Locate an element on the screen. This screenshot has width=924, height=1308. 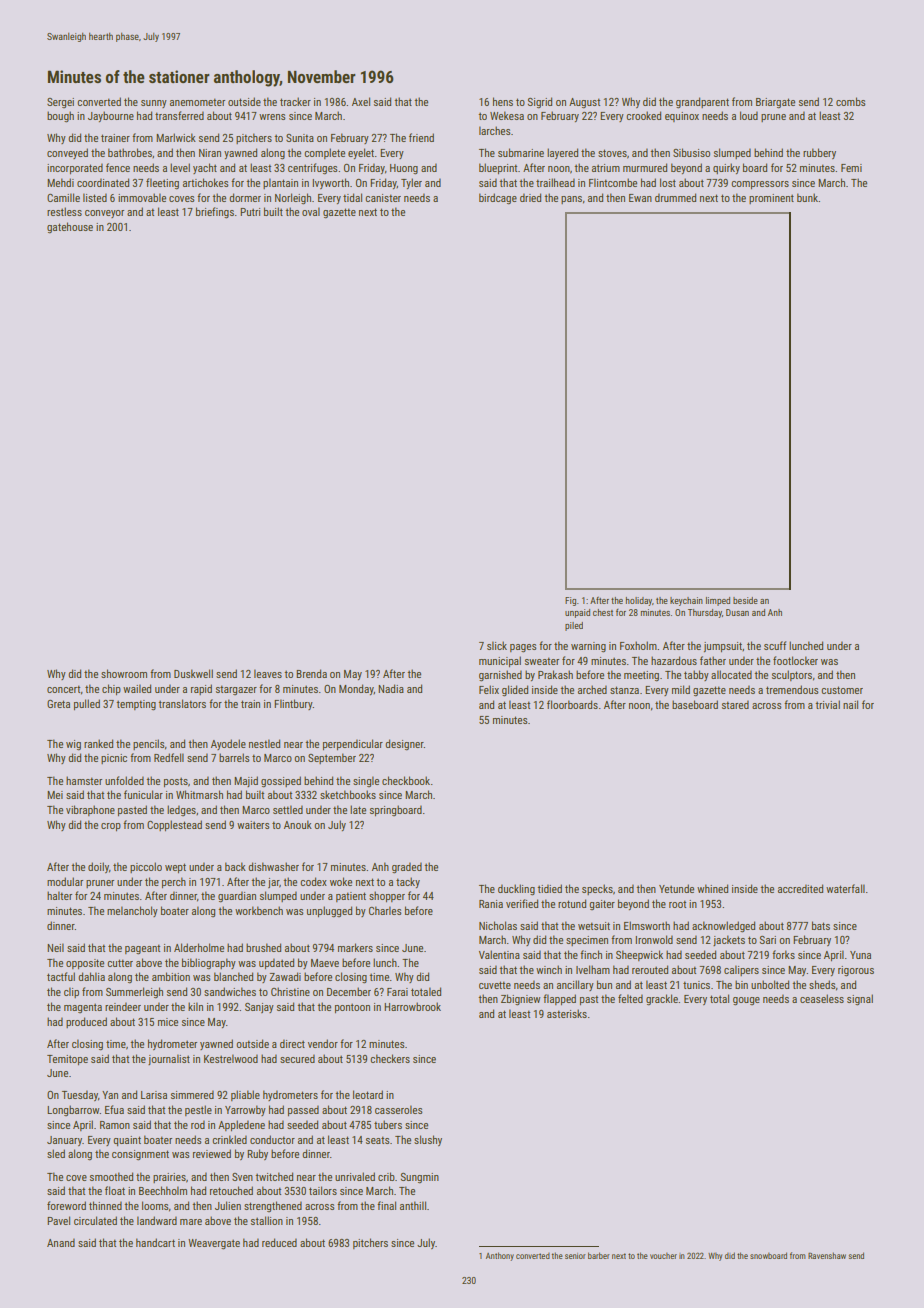
bunk is located at coordinates (808, 197).
